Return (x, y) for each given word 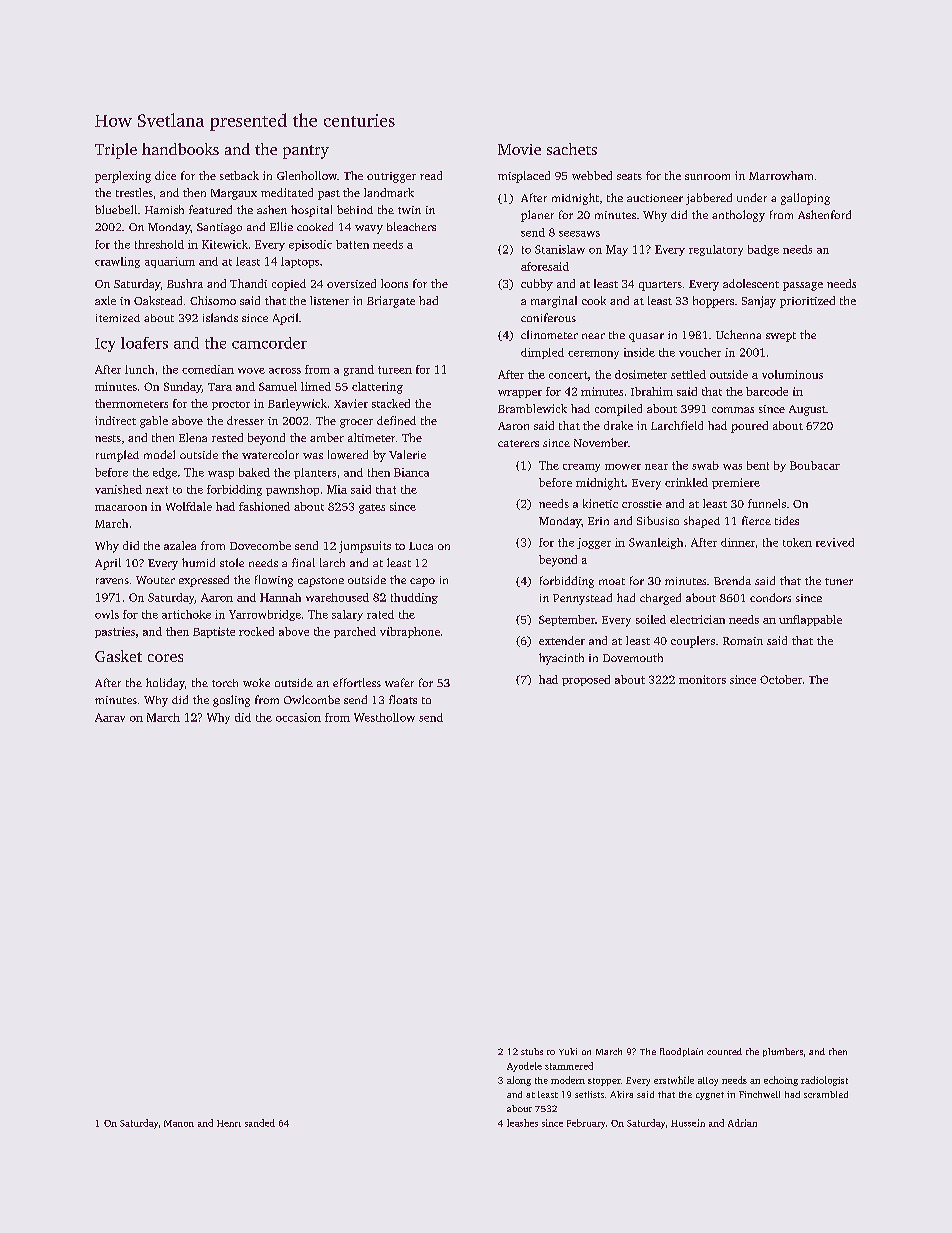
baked (254, 472)
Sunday (183, 387)
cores (165, 658)
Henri (229, 1123)
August (807, 410)
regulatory (716, 250)
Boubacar (815, 465)
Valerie (407, 454)
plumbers (783, 1052)
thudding (414, 598)
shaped (702, 522)
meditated (287, 192)
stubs (532, 1051)
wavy (369, 229)
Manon (179, 1123)
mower (623, 467)
